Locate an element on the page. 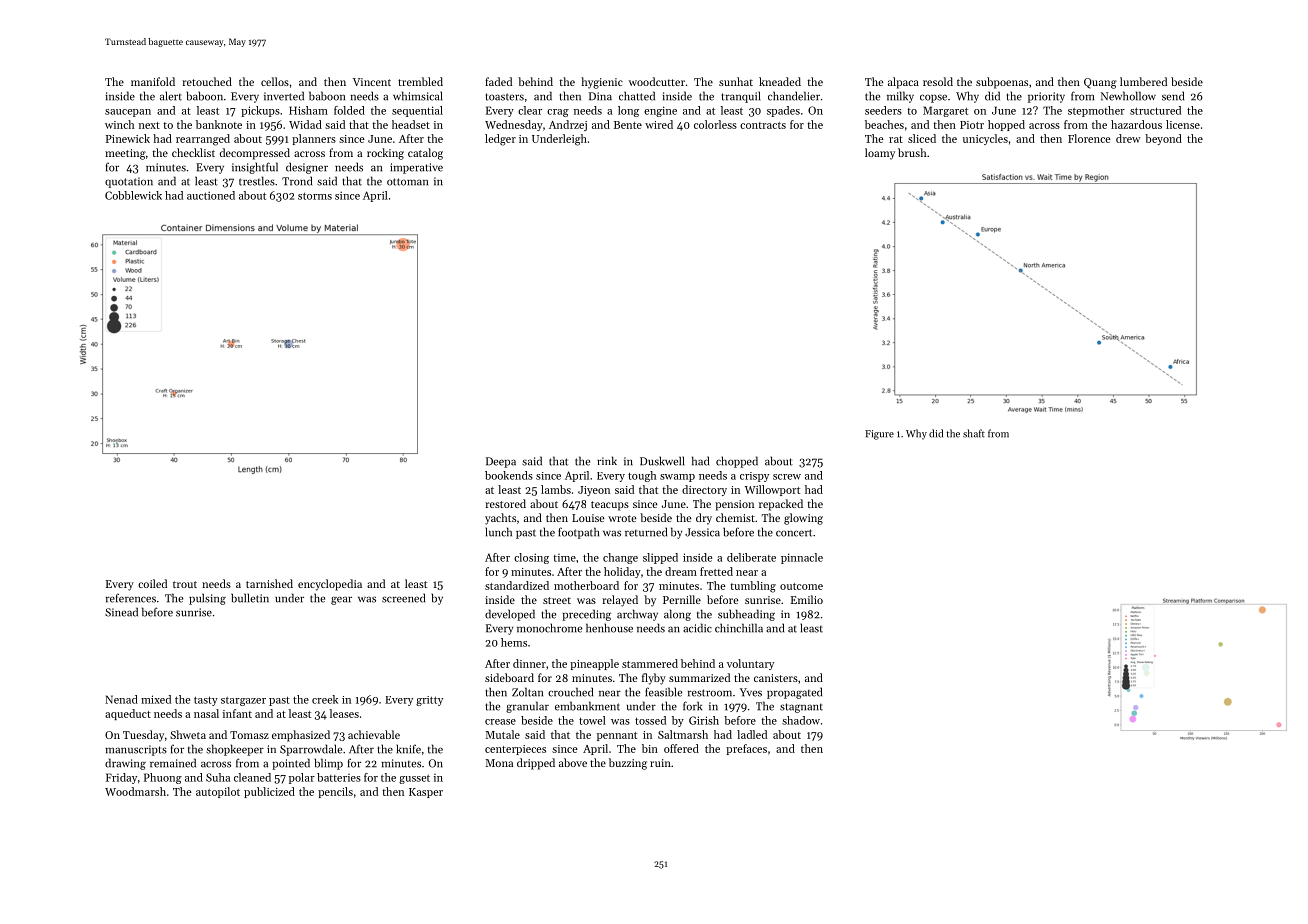  shaft is located at coordinates (974, 433).
